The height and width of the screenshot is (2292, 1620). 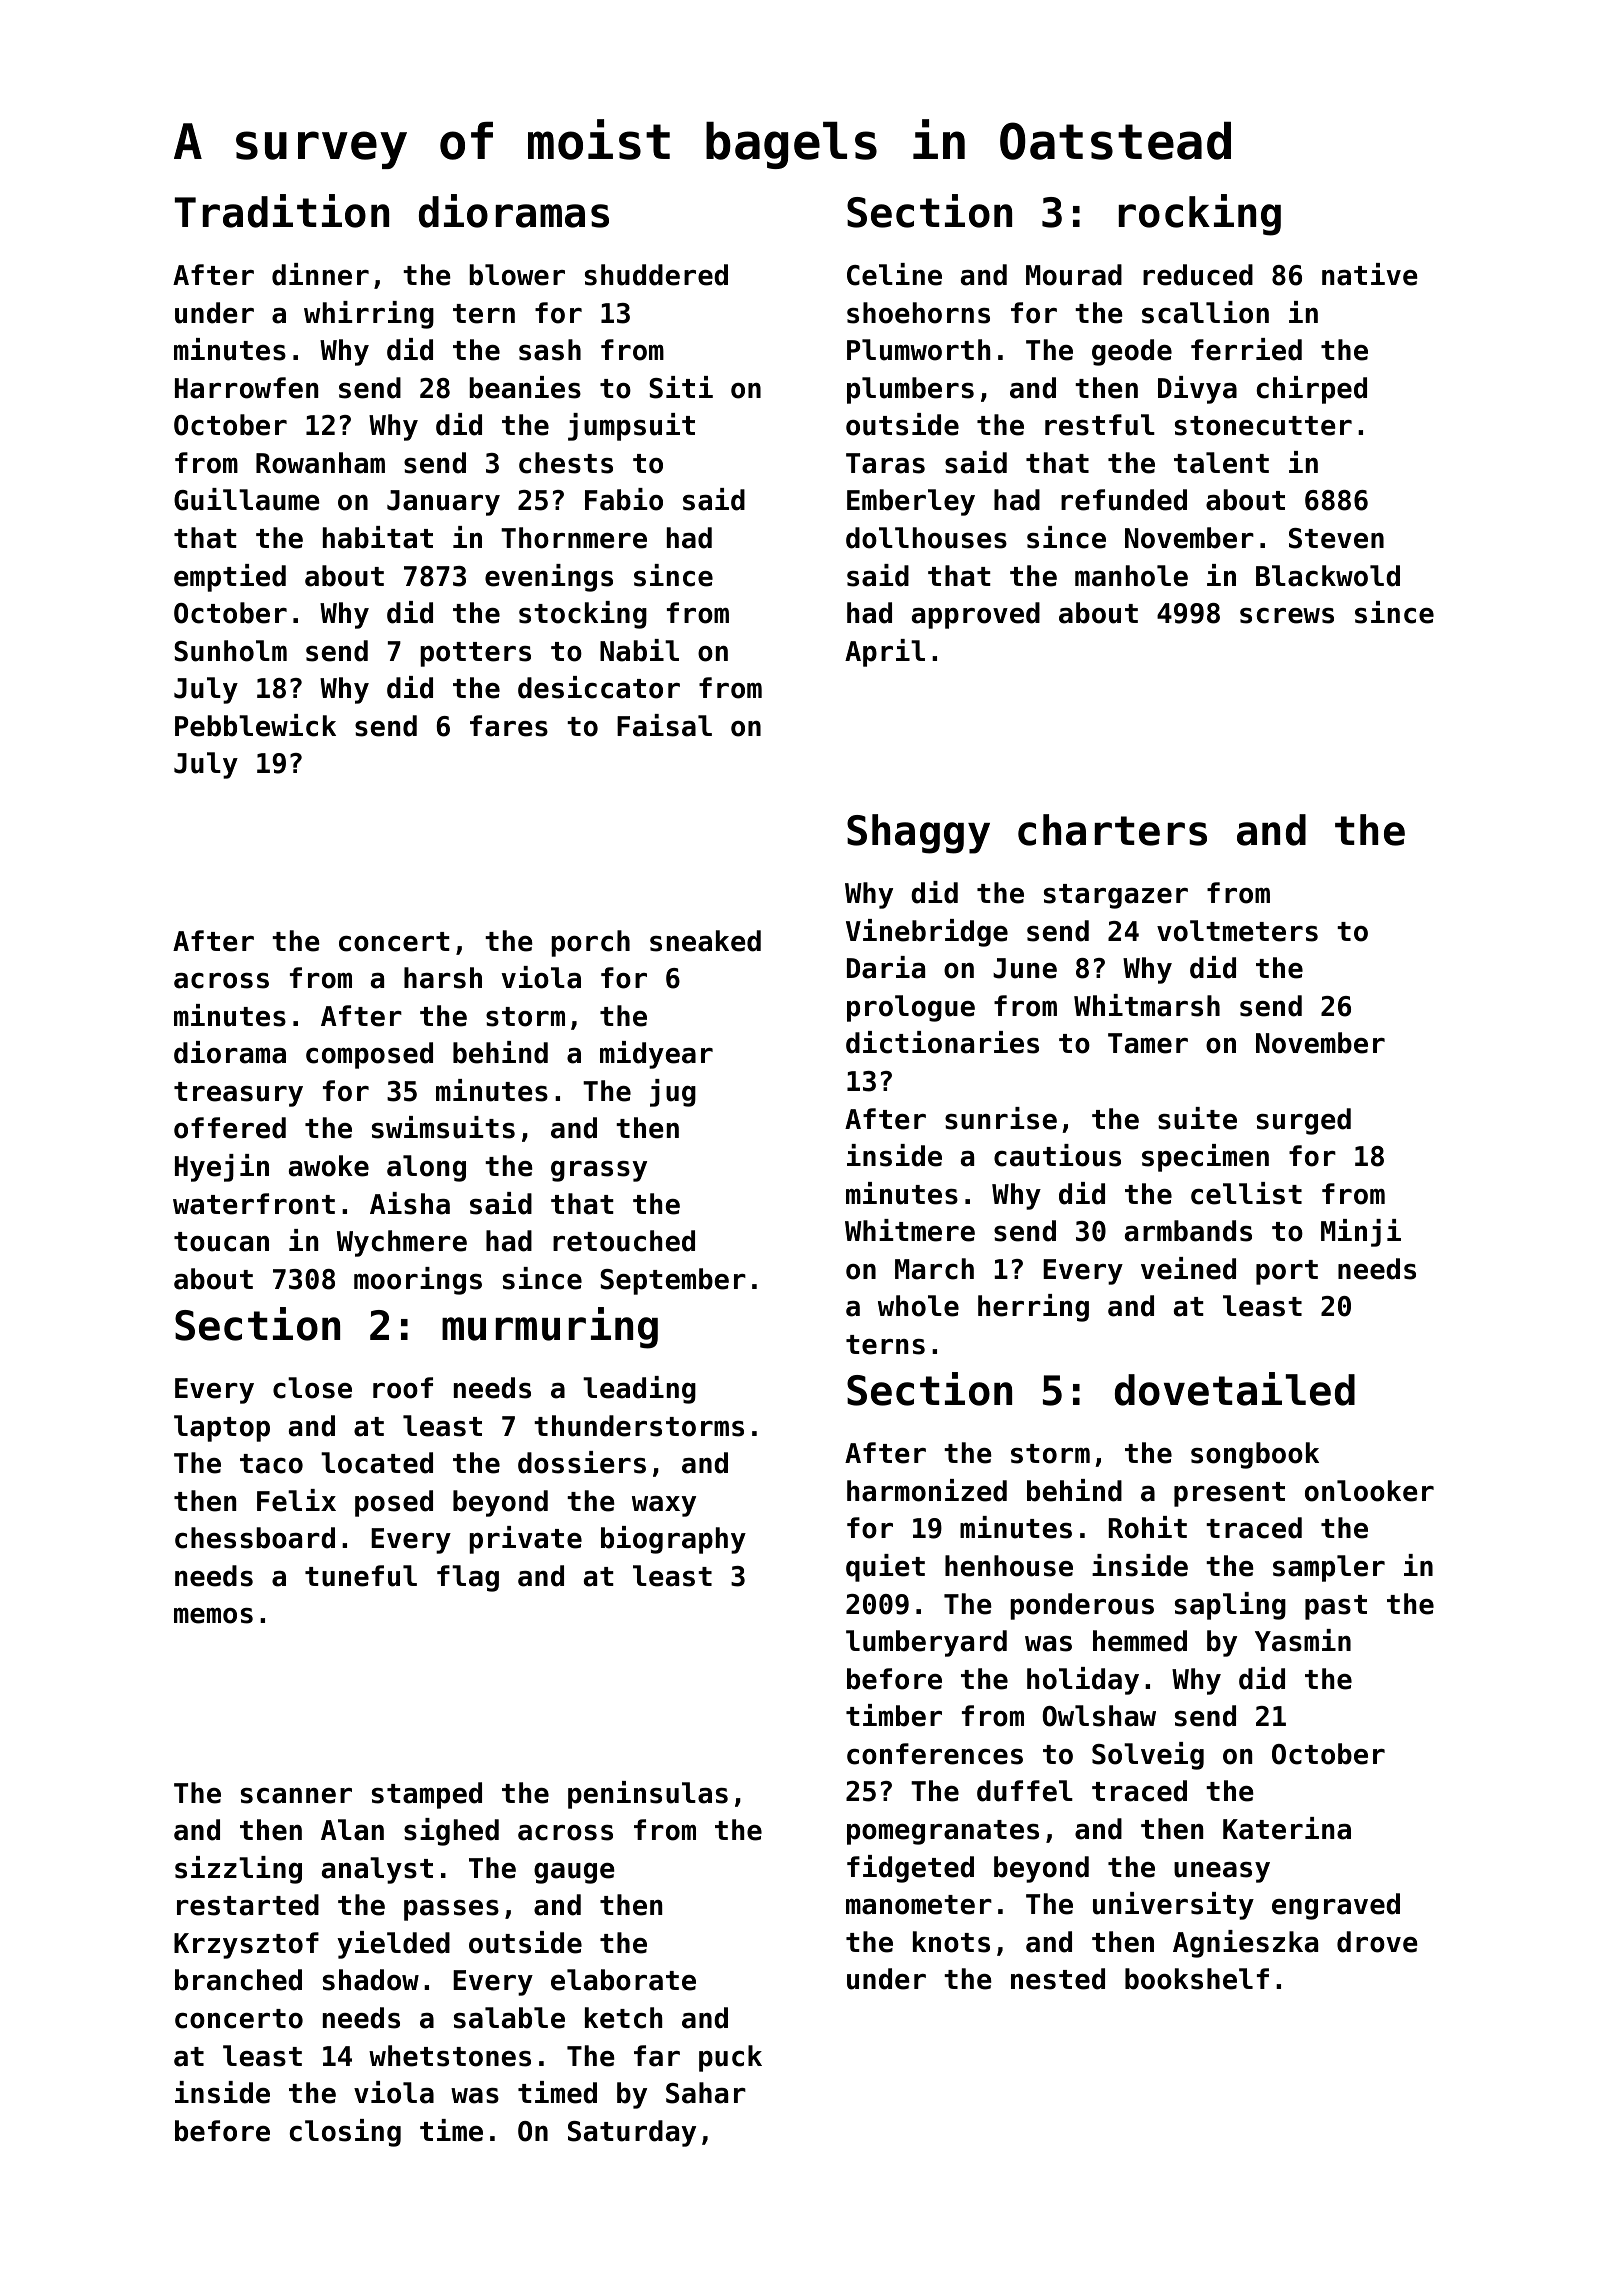 I want to click on closing, so click(x=345, y=2133).
